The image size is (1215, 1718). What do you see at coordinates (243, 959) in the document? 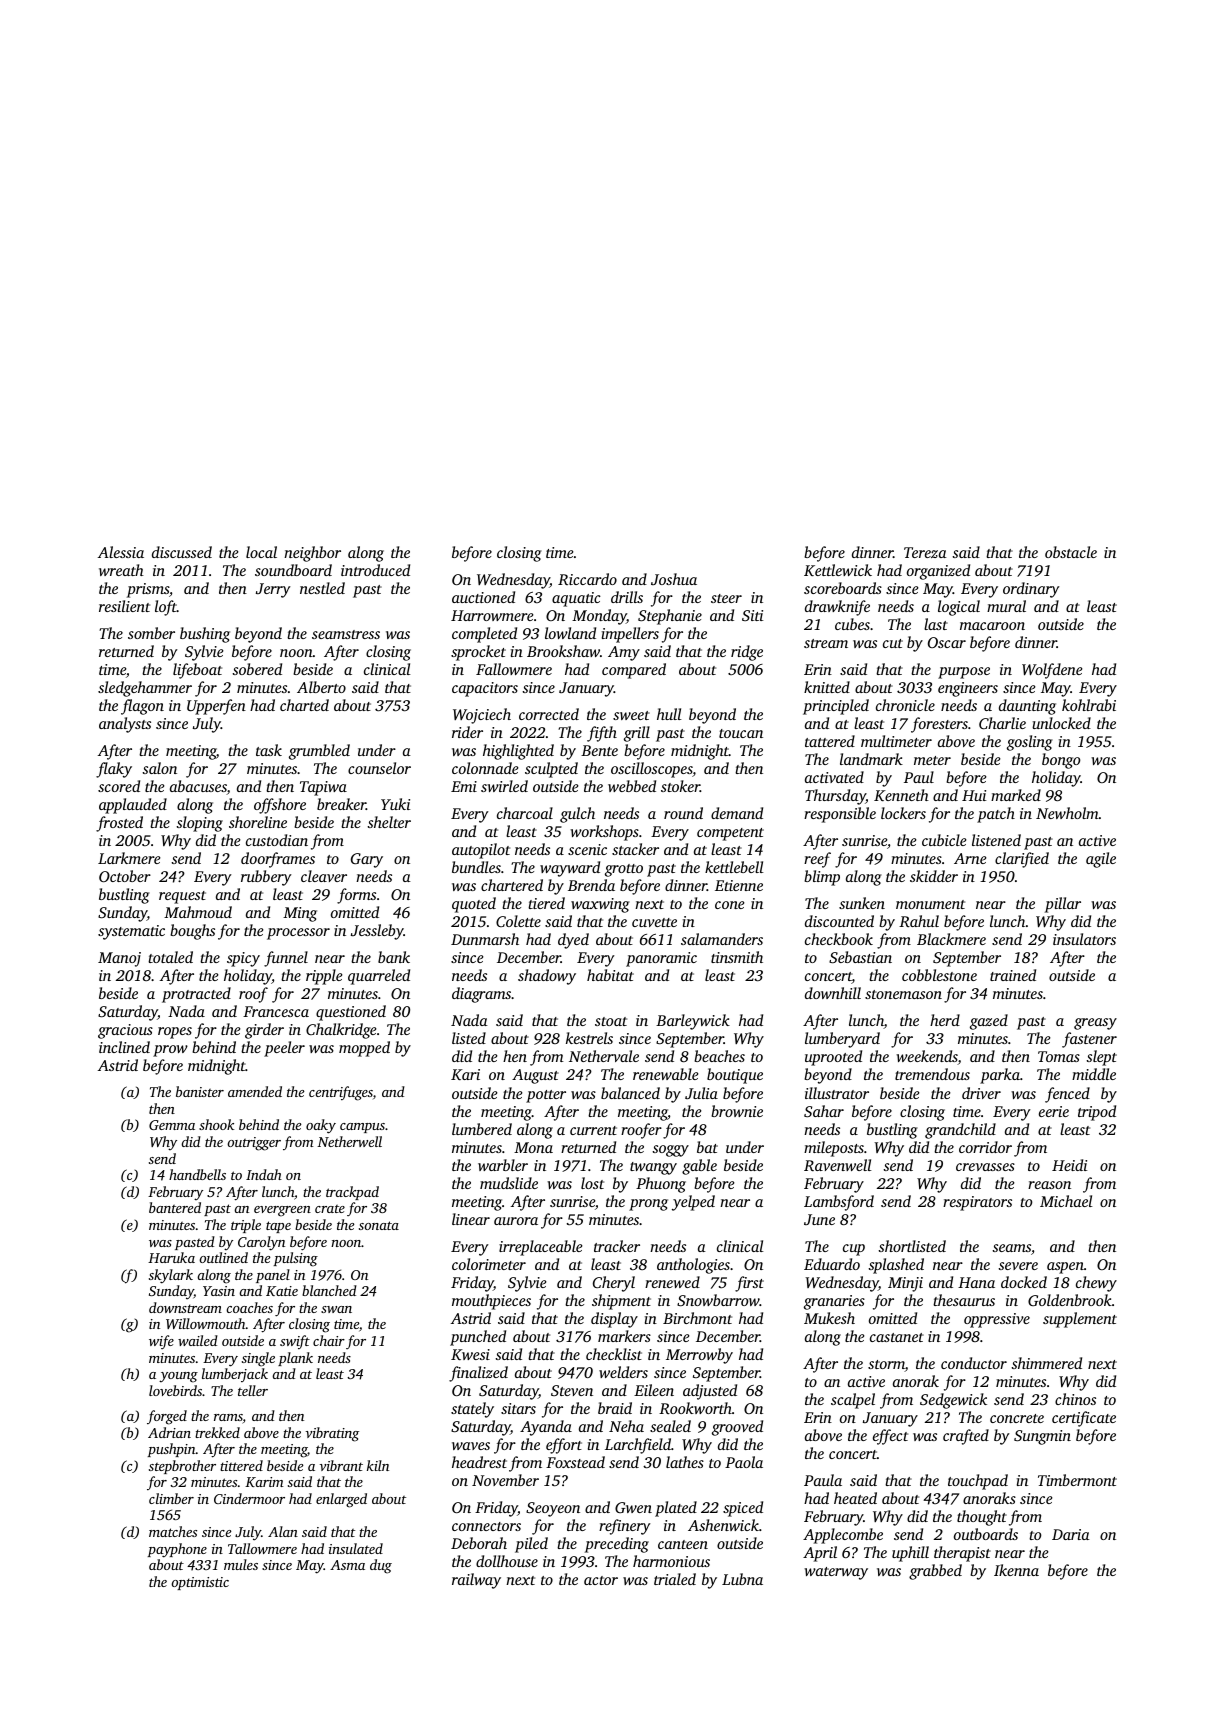
I see `spicy` at bounding box center [243, 959].
